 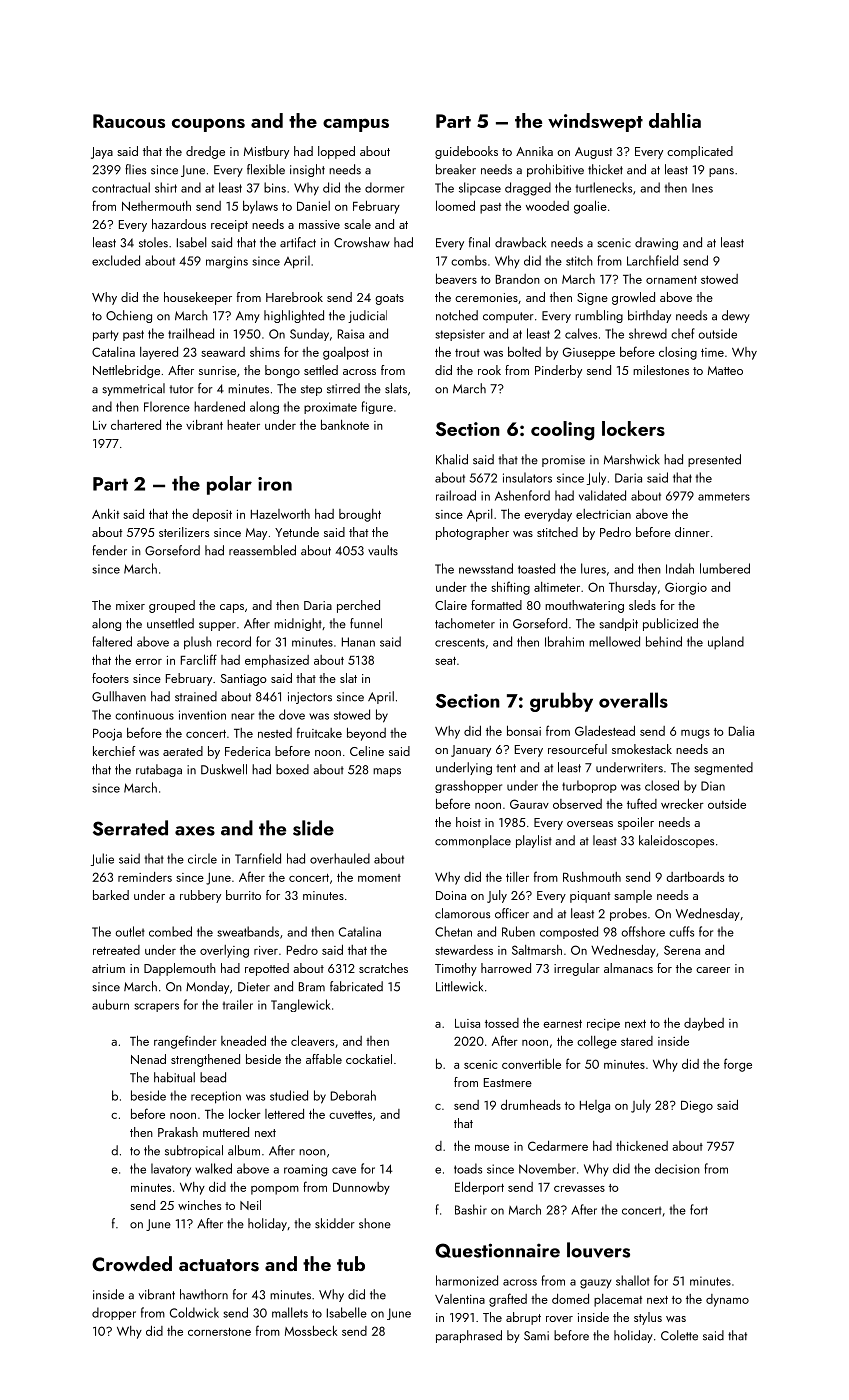 I want to click on cornerstone, so click(x=219, y=1332).
